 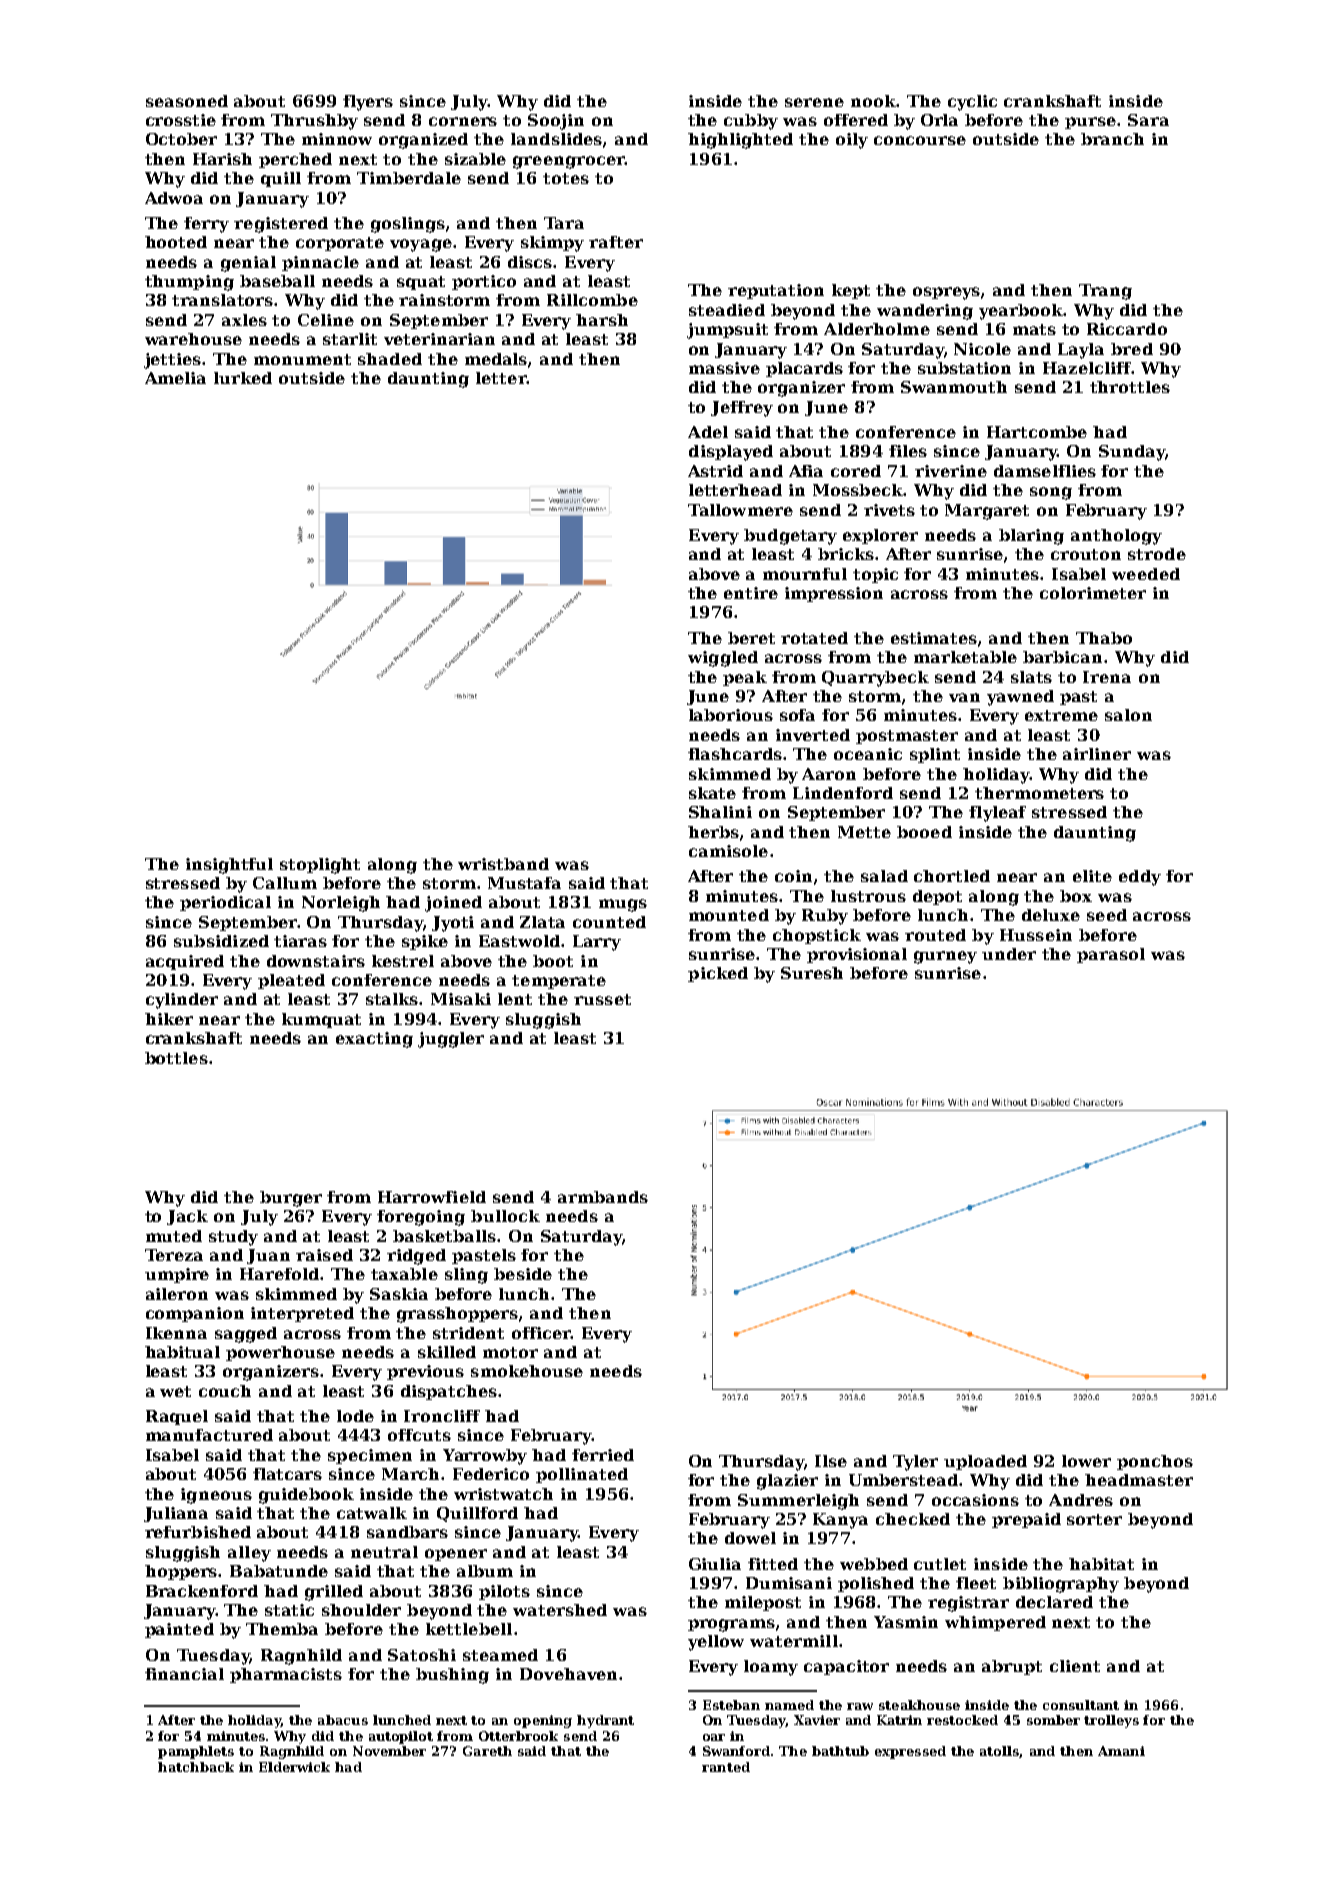 I want to click on insightful, so click(x=229, y=866).
